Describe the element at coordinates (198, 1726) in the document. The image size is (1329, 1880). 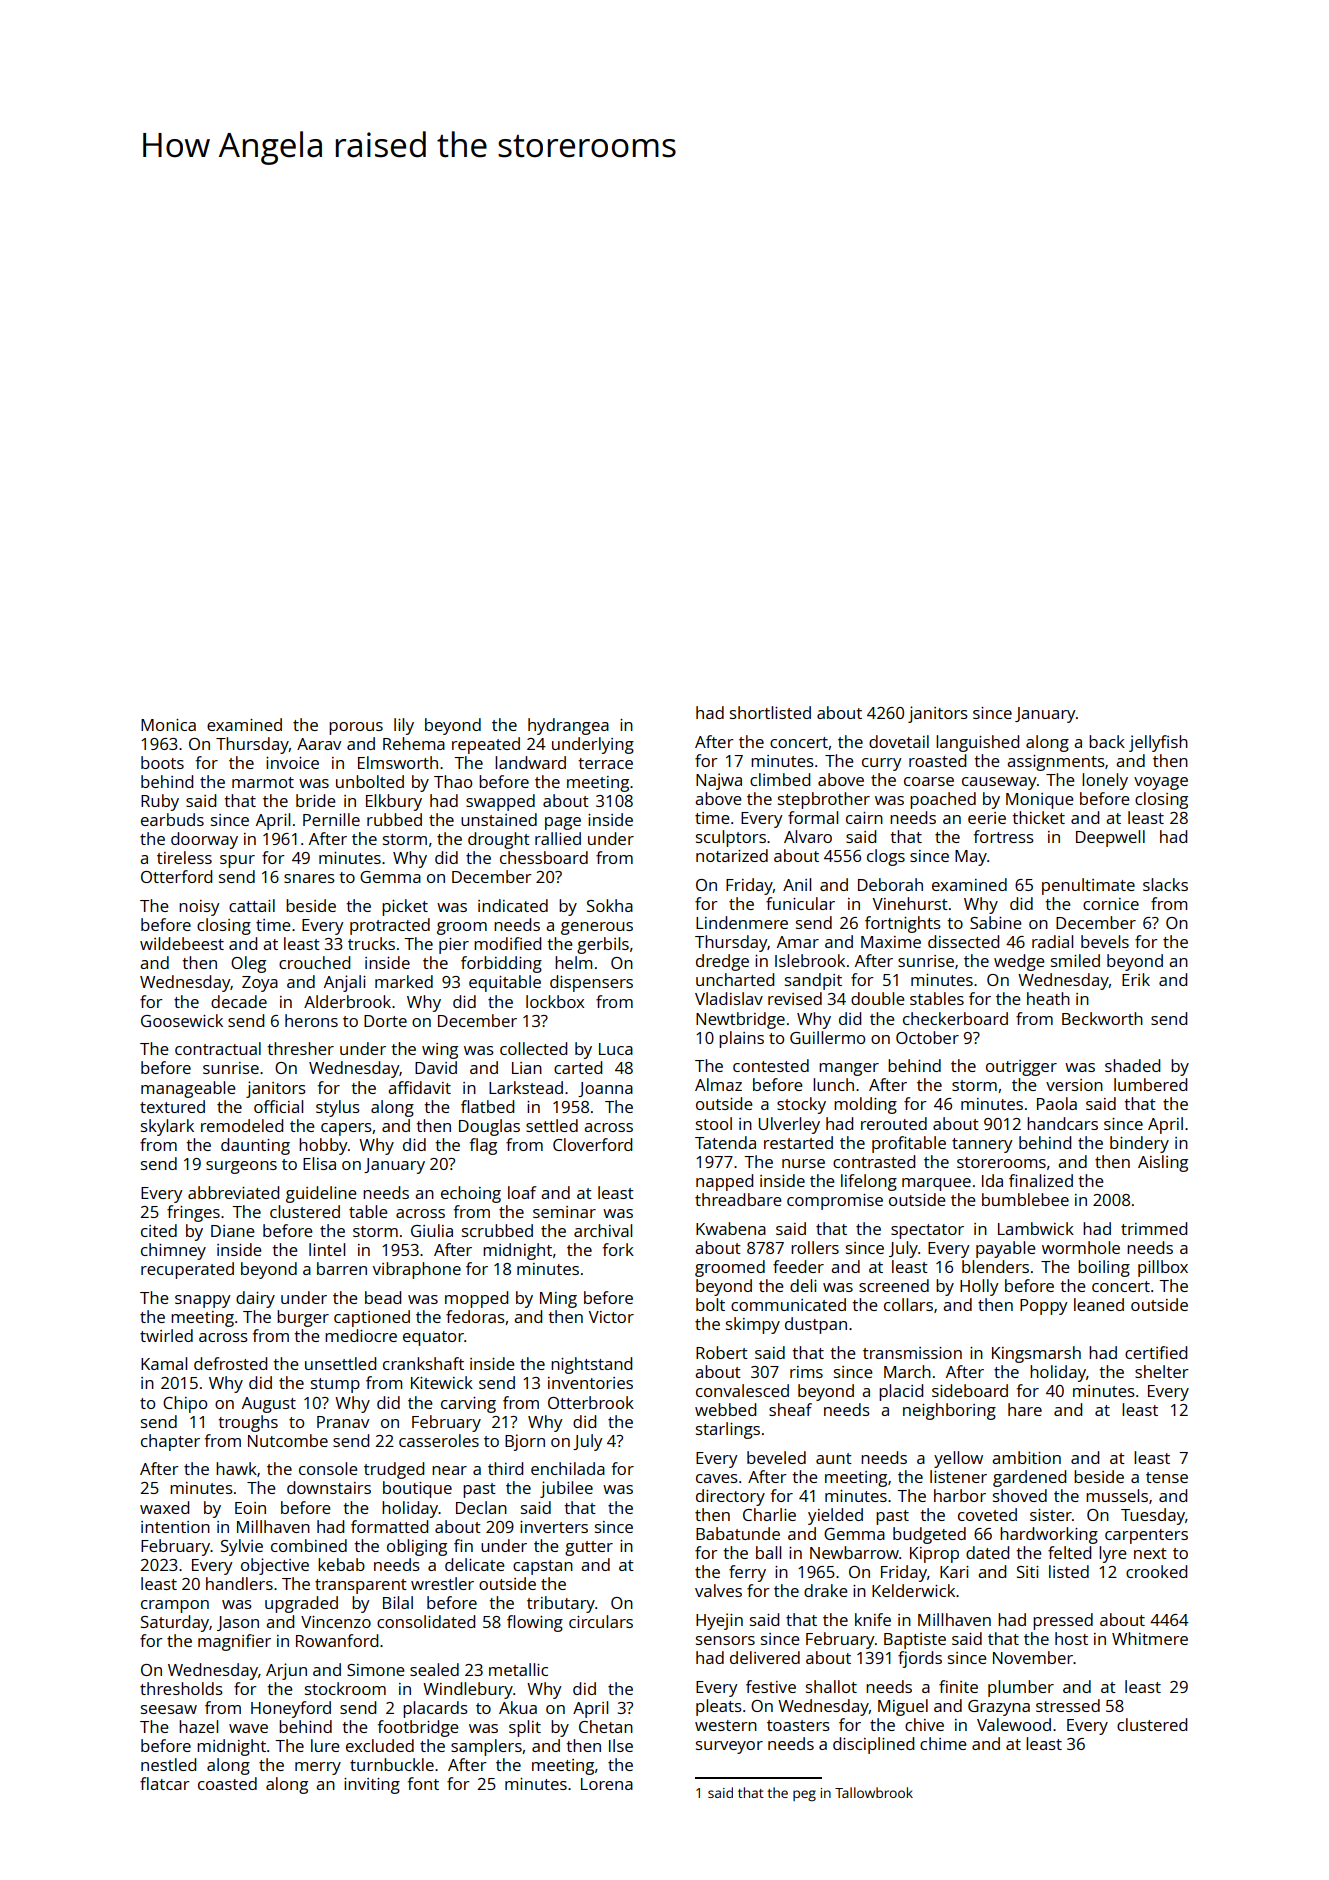
I see `hazel` at that location.
